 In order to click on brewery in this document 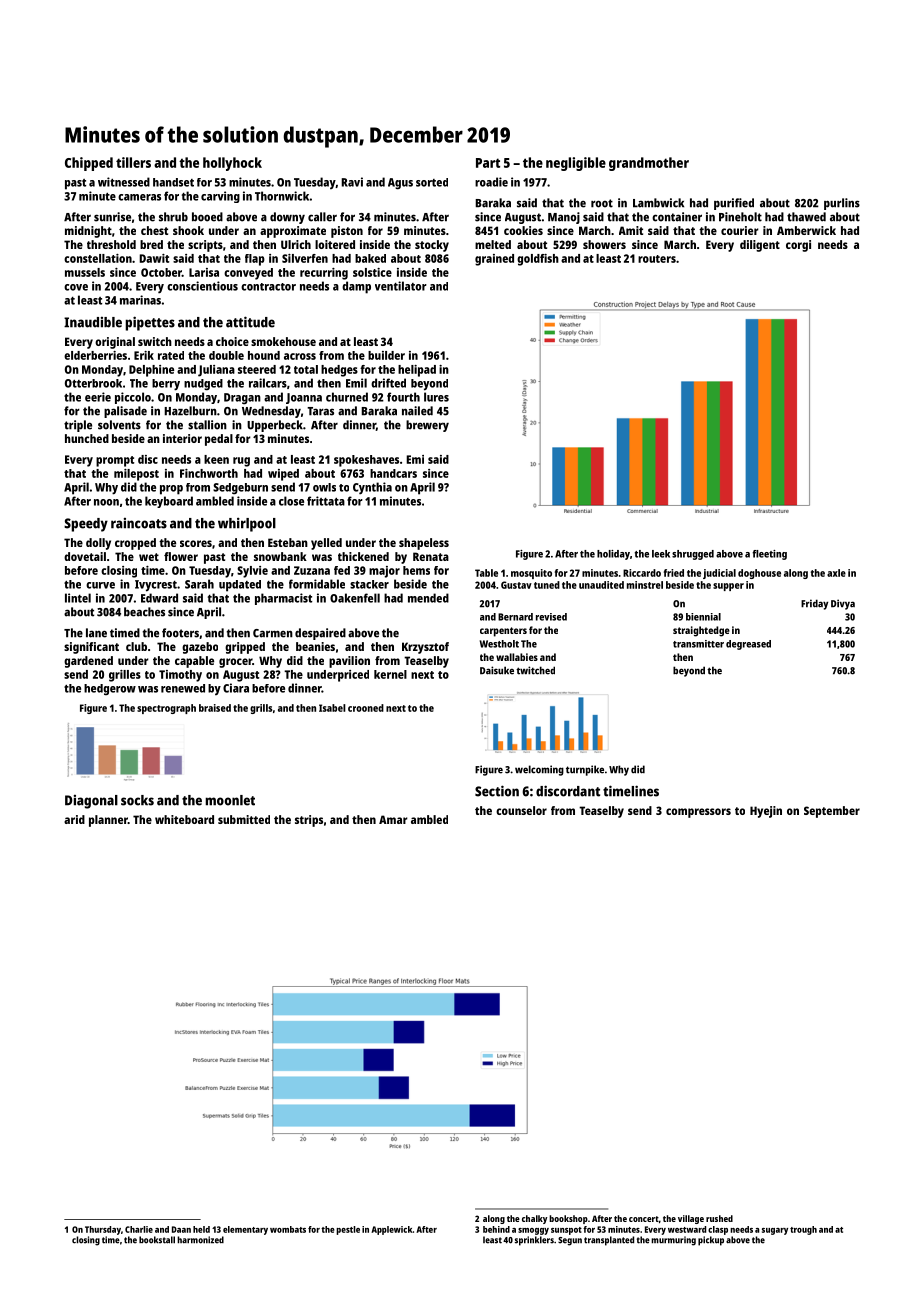, I will do `click(427, 426)`.
